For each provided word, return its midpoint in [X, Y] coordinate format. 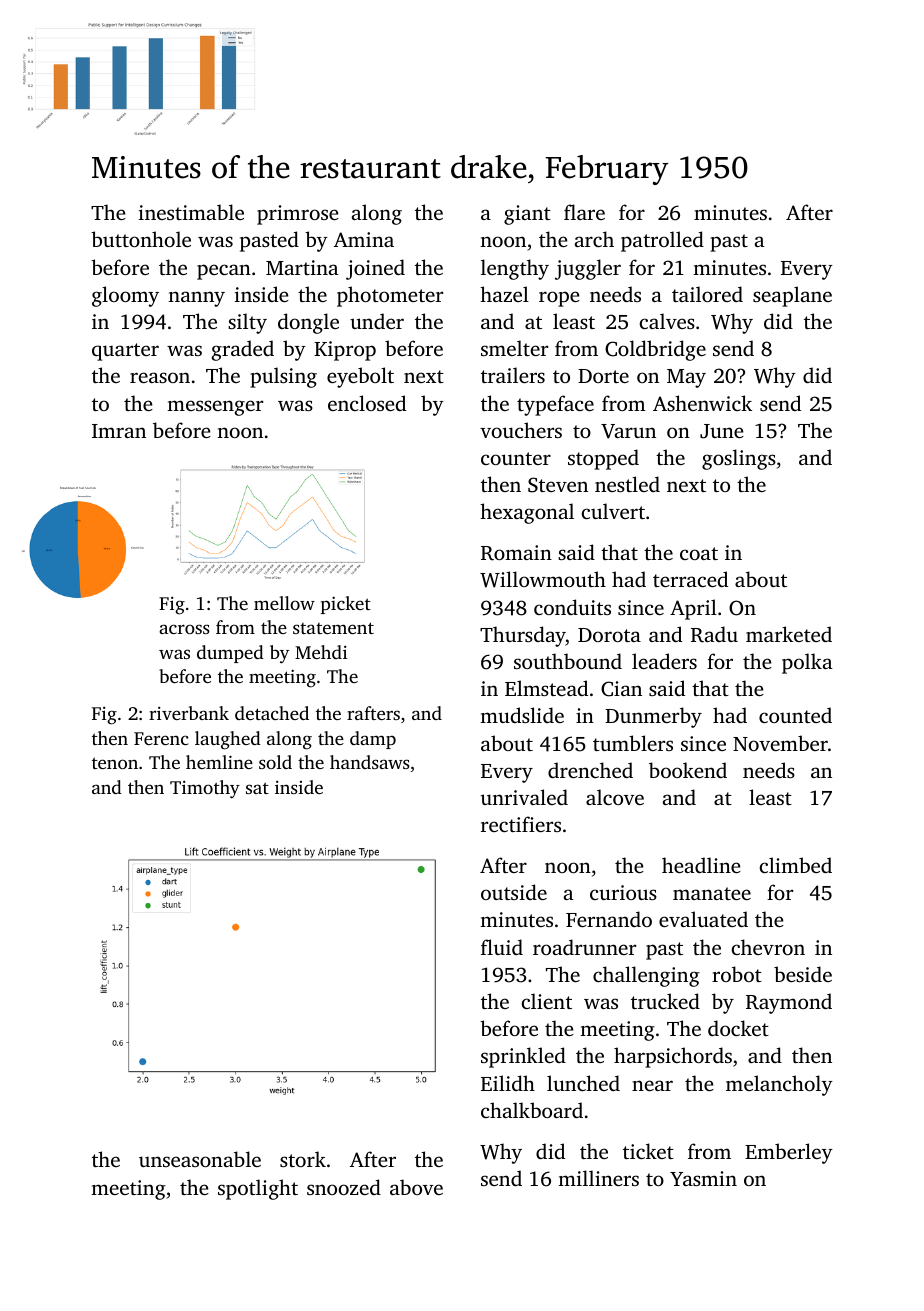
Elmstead [546, 688]
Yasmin [703, 1178]
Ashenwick [702, 403]
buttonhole [141, 239]
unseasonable [200, 1159]
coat [699, 553]
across [184, 629]
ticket [648, 1151]
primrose [298, 215]
